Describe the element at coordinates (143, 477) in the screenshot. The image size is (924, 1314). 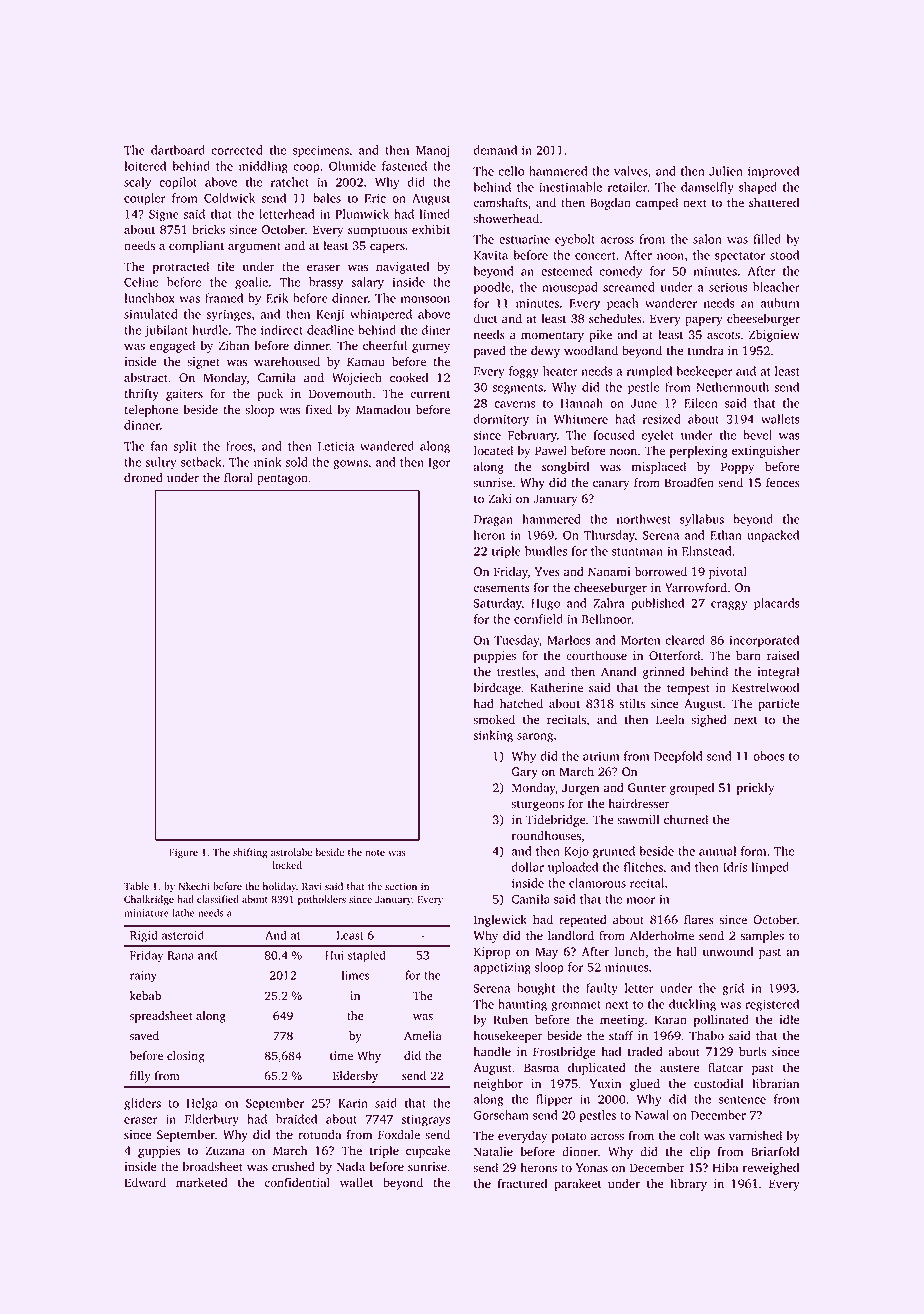
I see `droned` at that location.
